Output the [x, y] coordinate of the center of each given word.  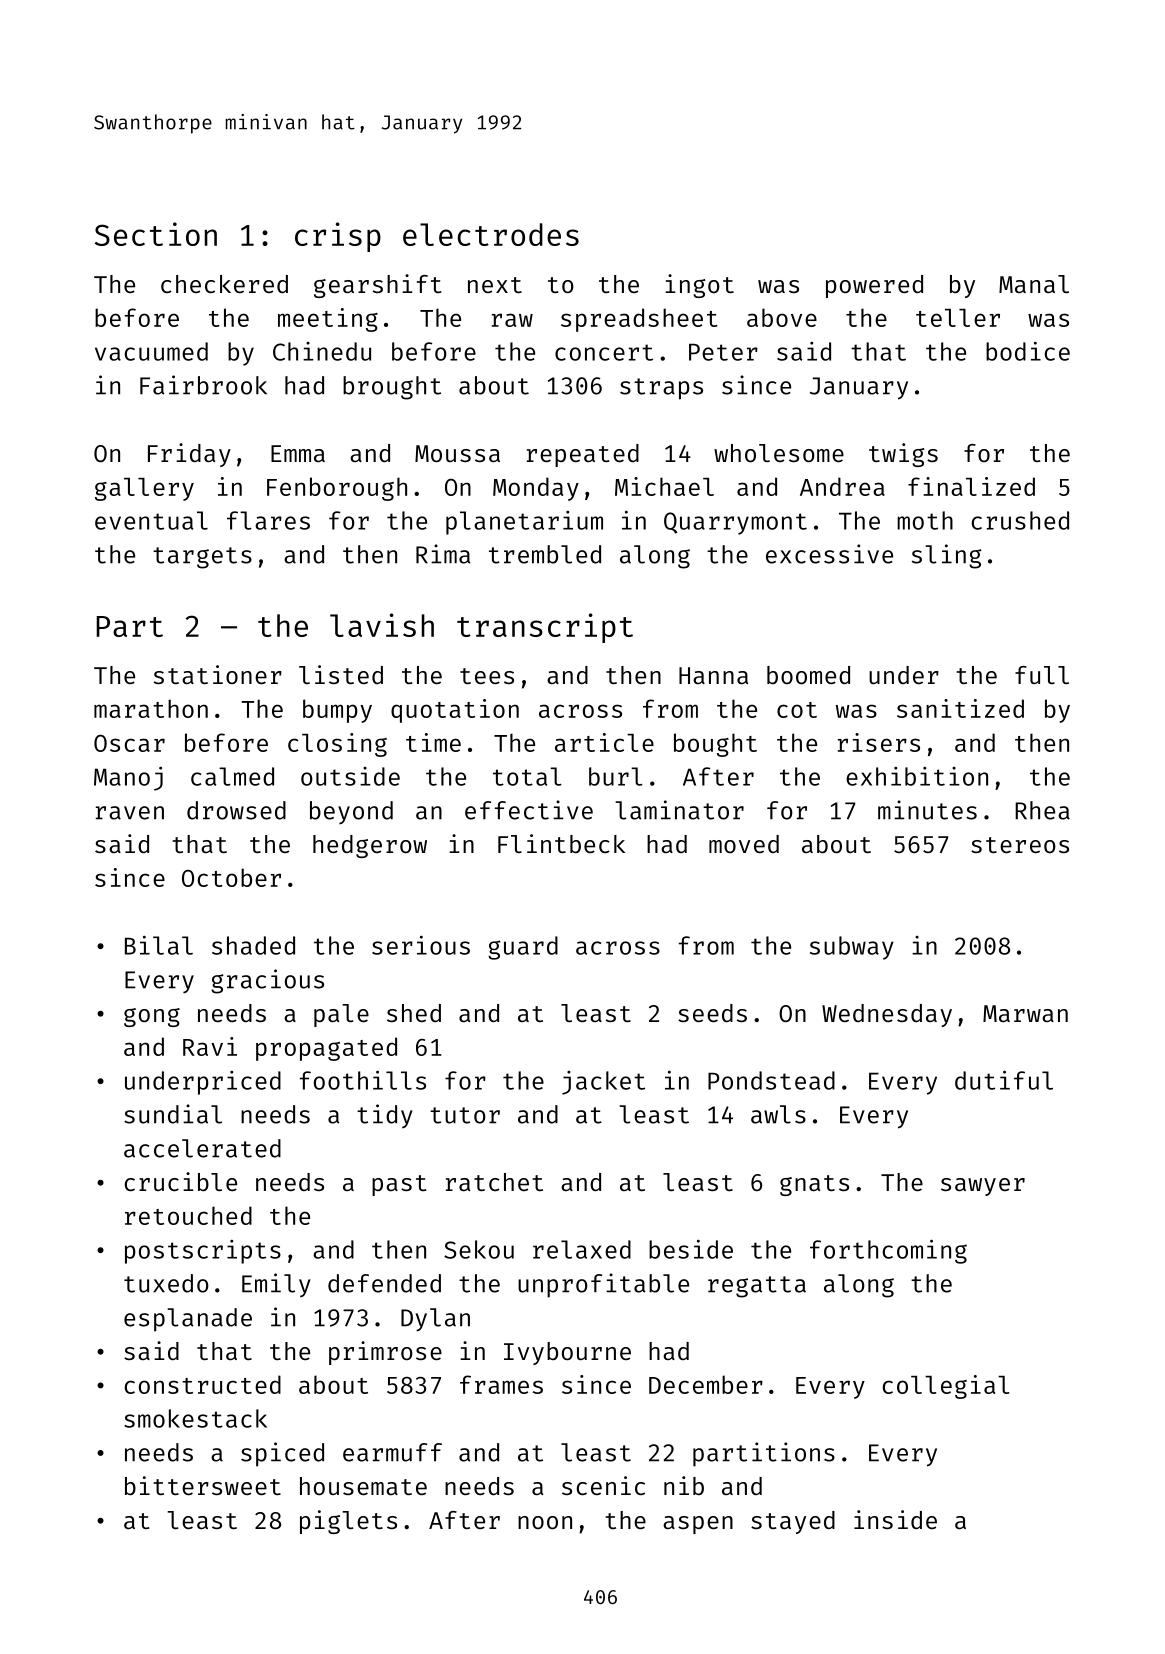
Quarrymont [735, 523]
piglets [348, 1522]
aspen [698, 1525]
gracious [267, 981]
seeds [712, 1013]
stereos [1020, 845]
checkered [224, 284]
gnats [814, 1185]
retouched [188, 1215]
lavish [382, 625]
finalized [971, 486]
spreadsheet [639, 320]
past [399, 1185]
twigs [903, 455]
